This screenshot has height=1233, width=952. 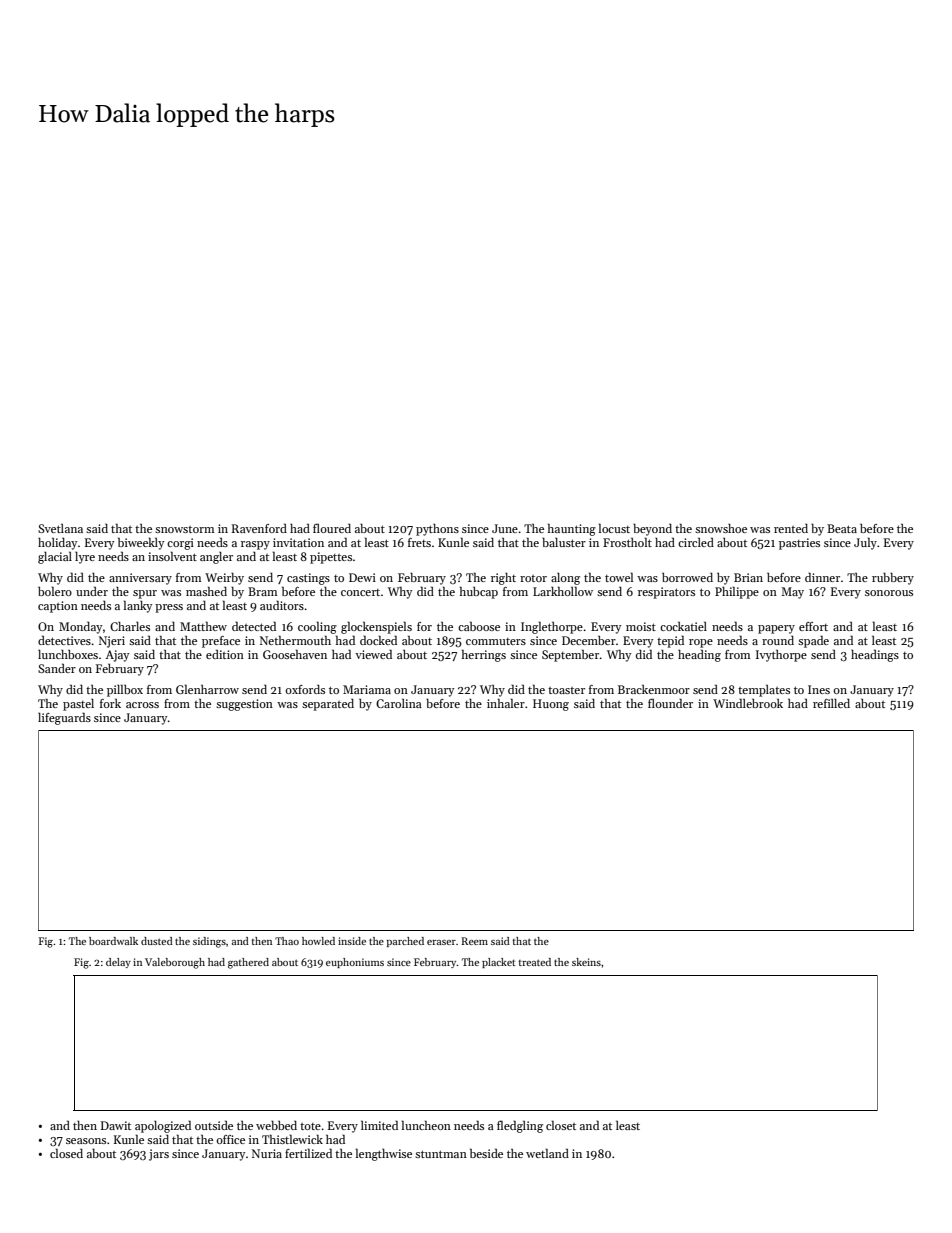 I want to click on skeins, so click(x=586, y=962).
